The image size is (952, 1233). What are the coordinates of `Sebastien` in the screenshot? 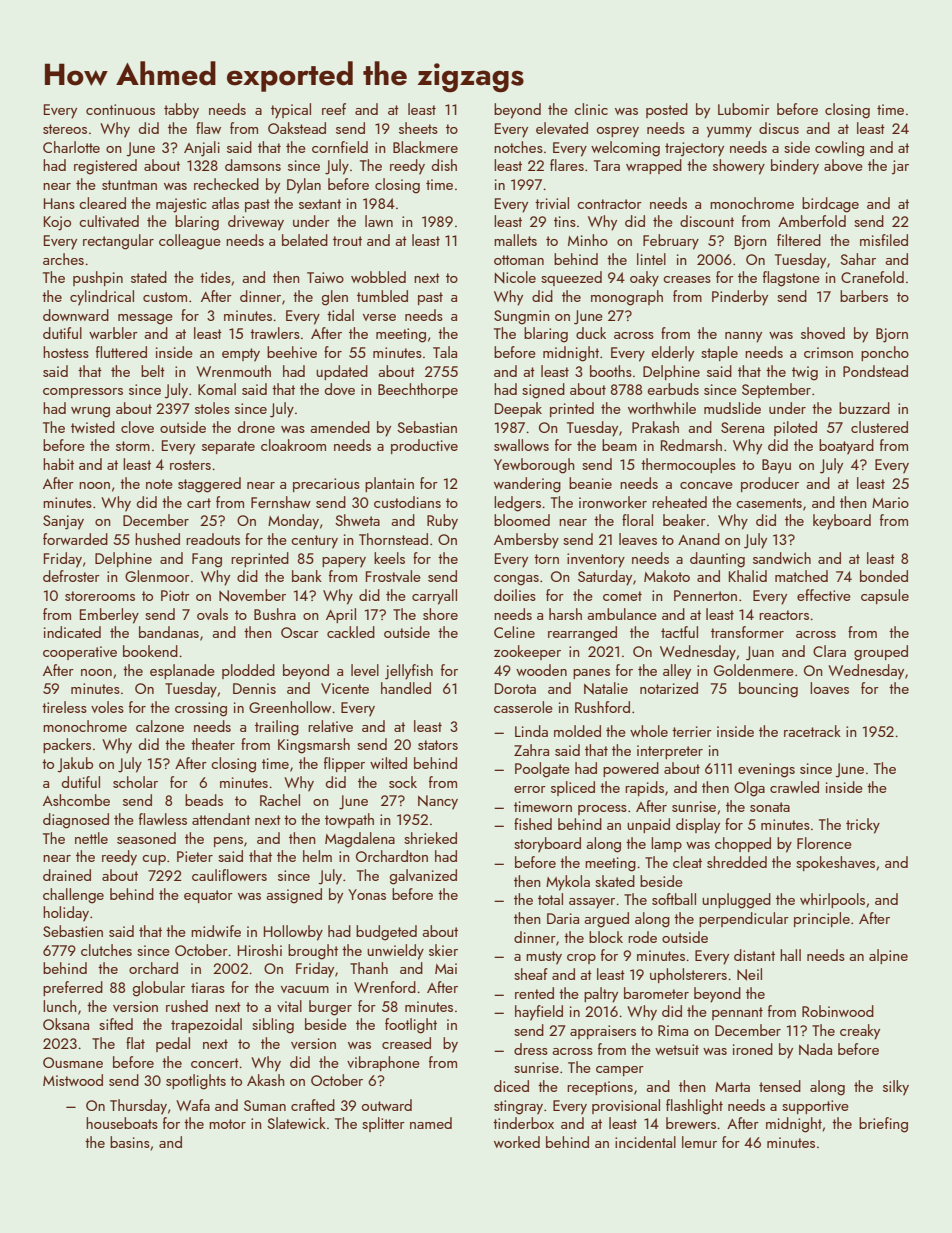 It's located at (73, 931).
